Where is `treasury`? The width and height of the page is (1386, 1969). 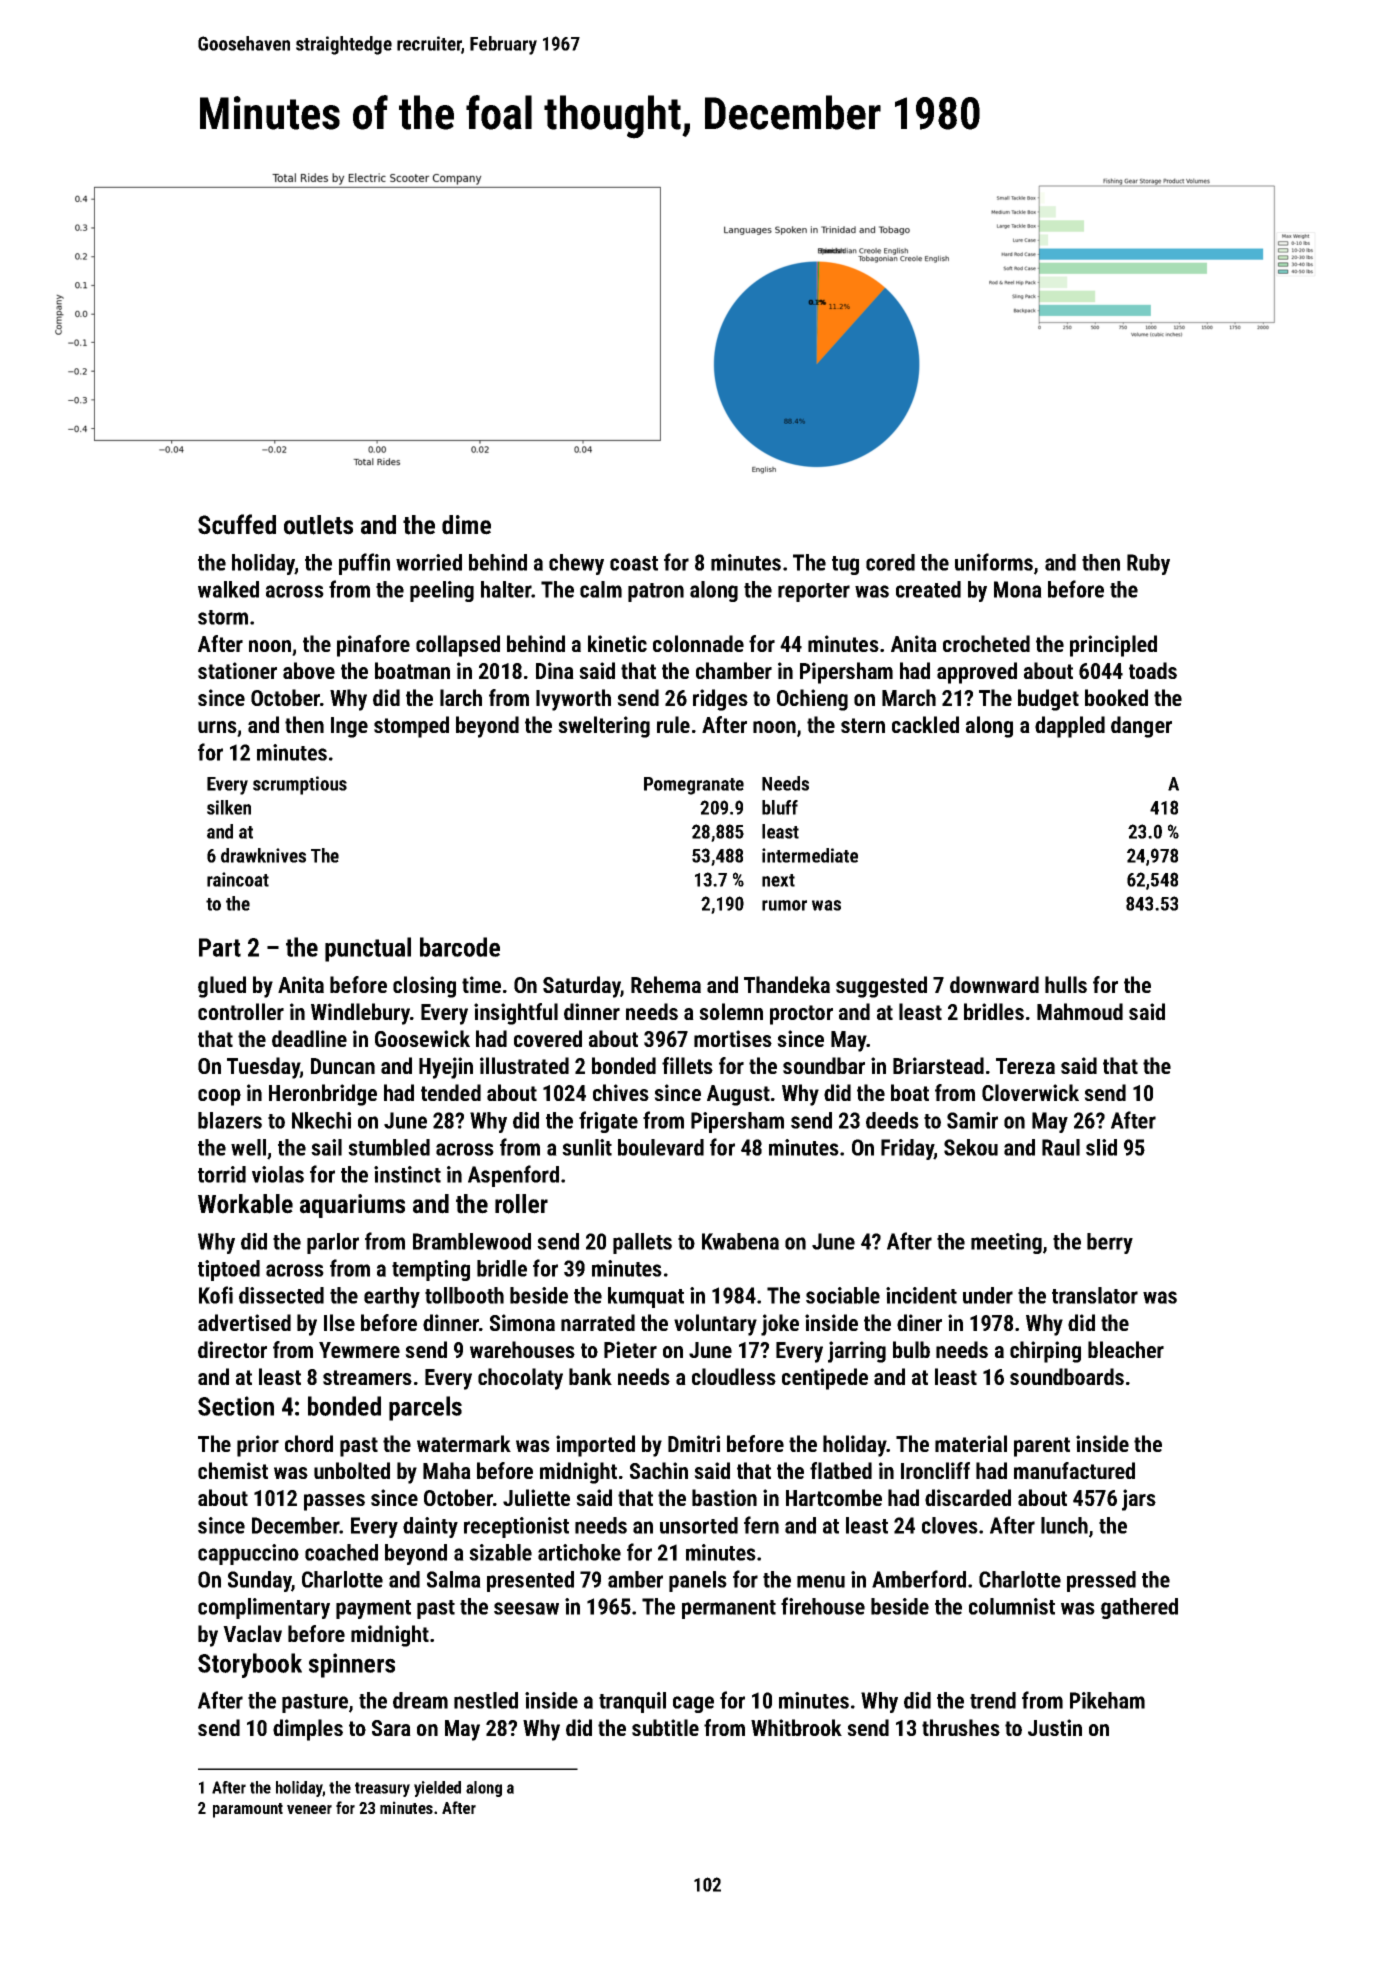 treasury is located at coordinates (382, 1789).
